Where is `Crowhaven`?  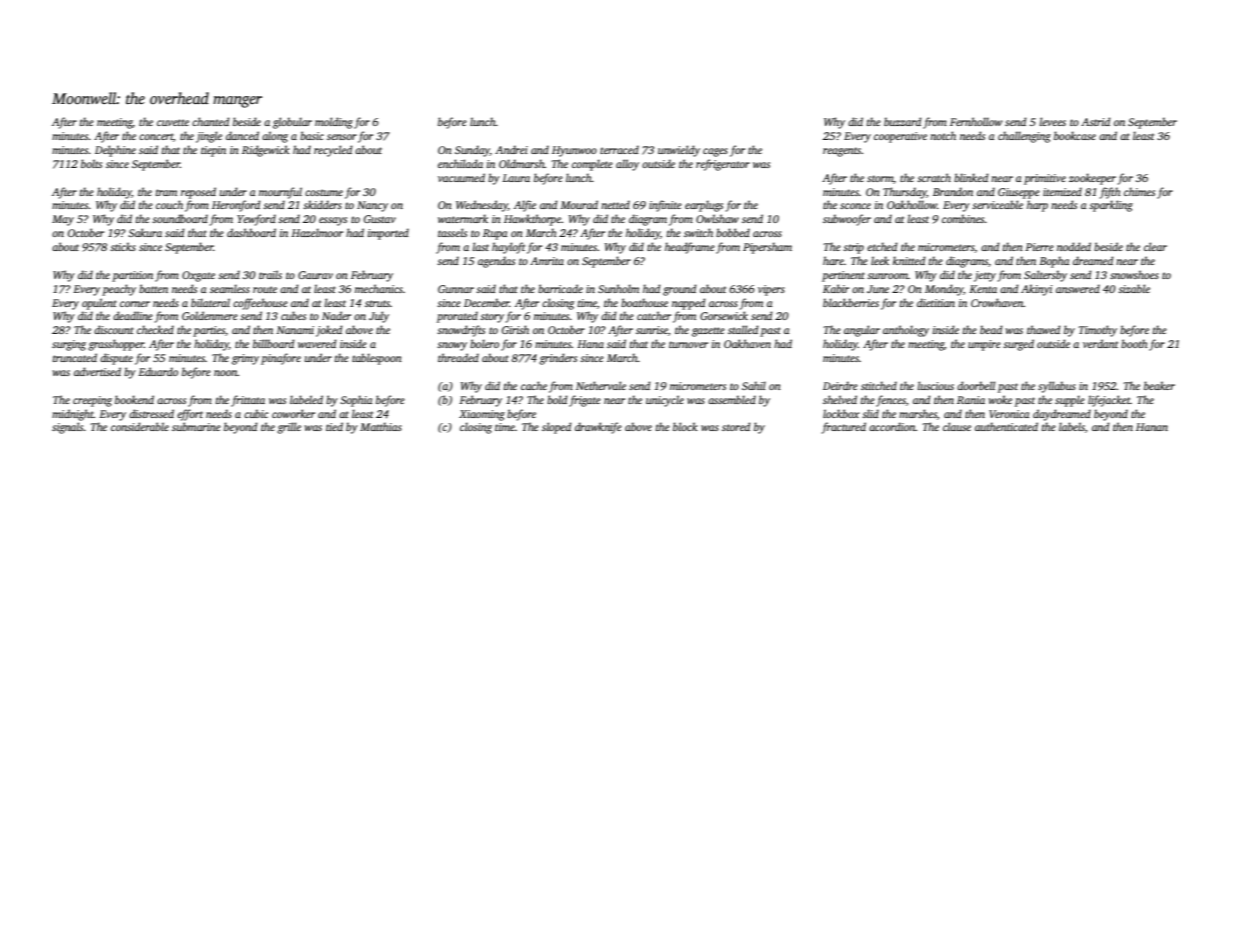
Crowhaven is located at coordinates (997, 302).
